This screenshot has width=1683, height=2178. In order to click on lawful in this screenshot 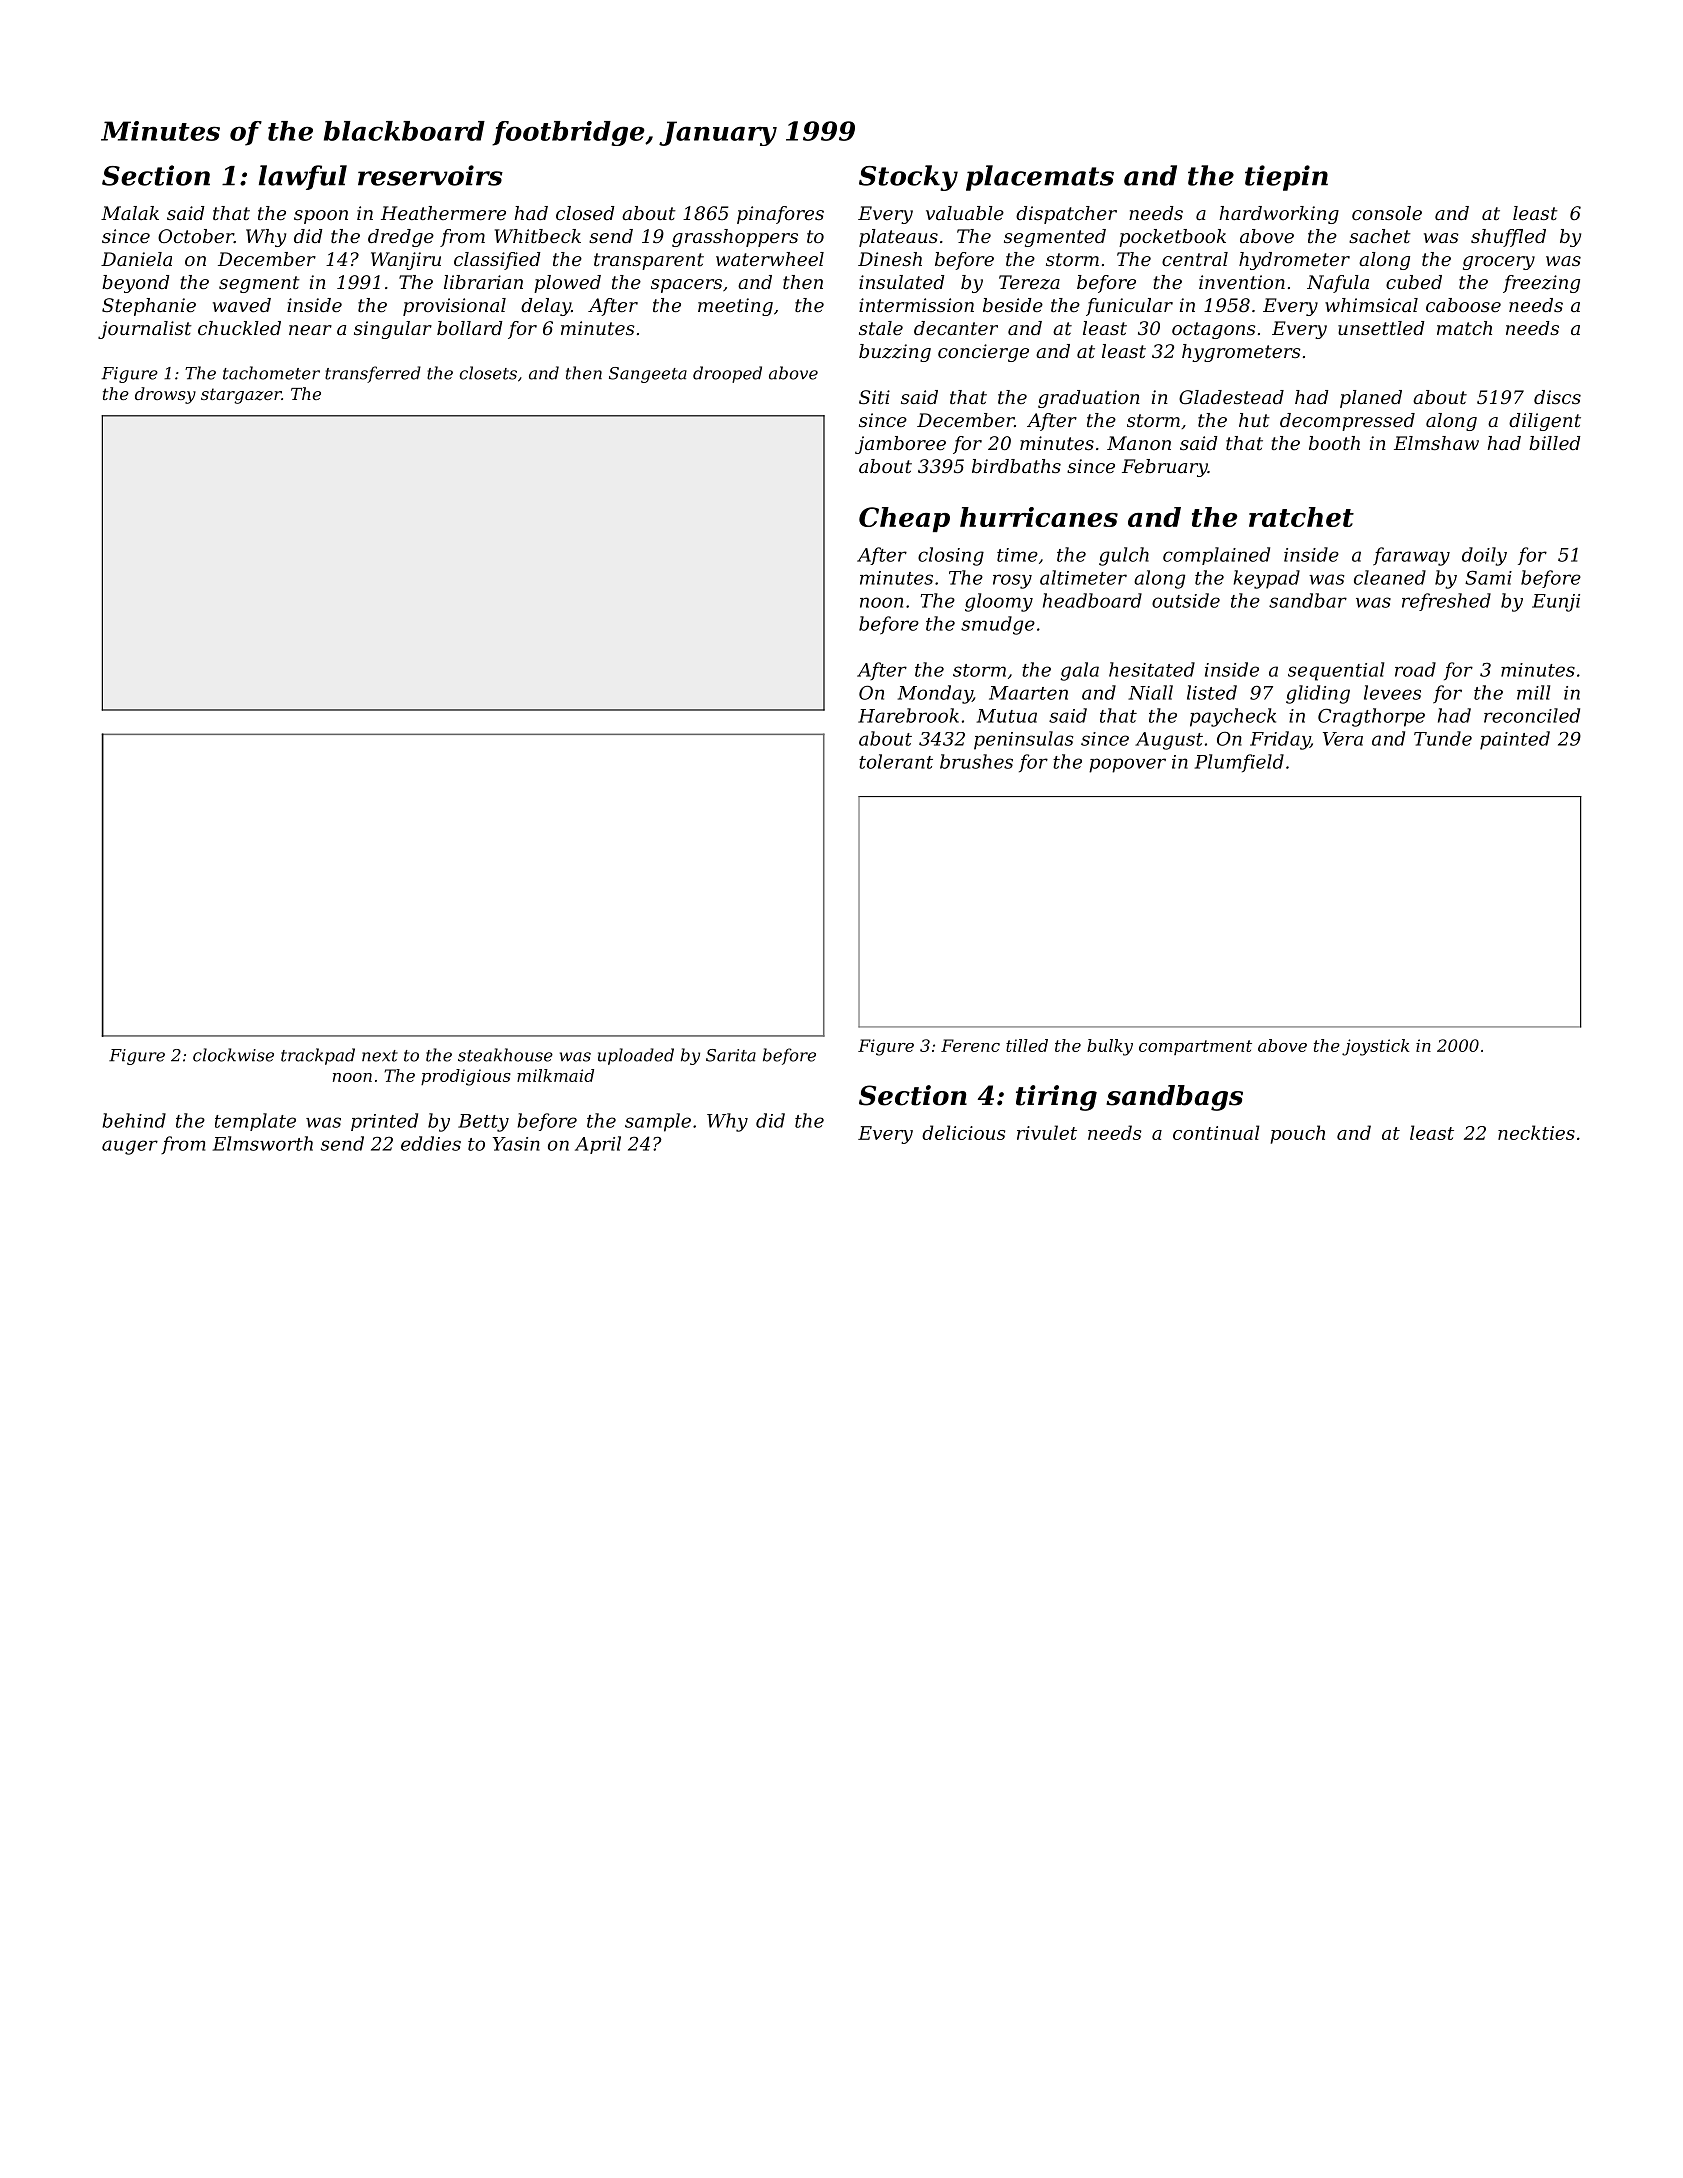, I will do `click(303, 177)`.
